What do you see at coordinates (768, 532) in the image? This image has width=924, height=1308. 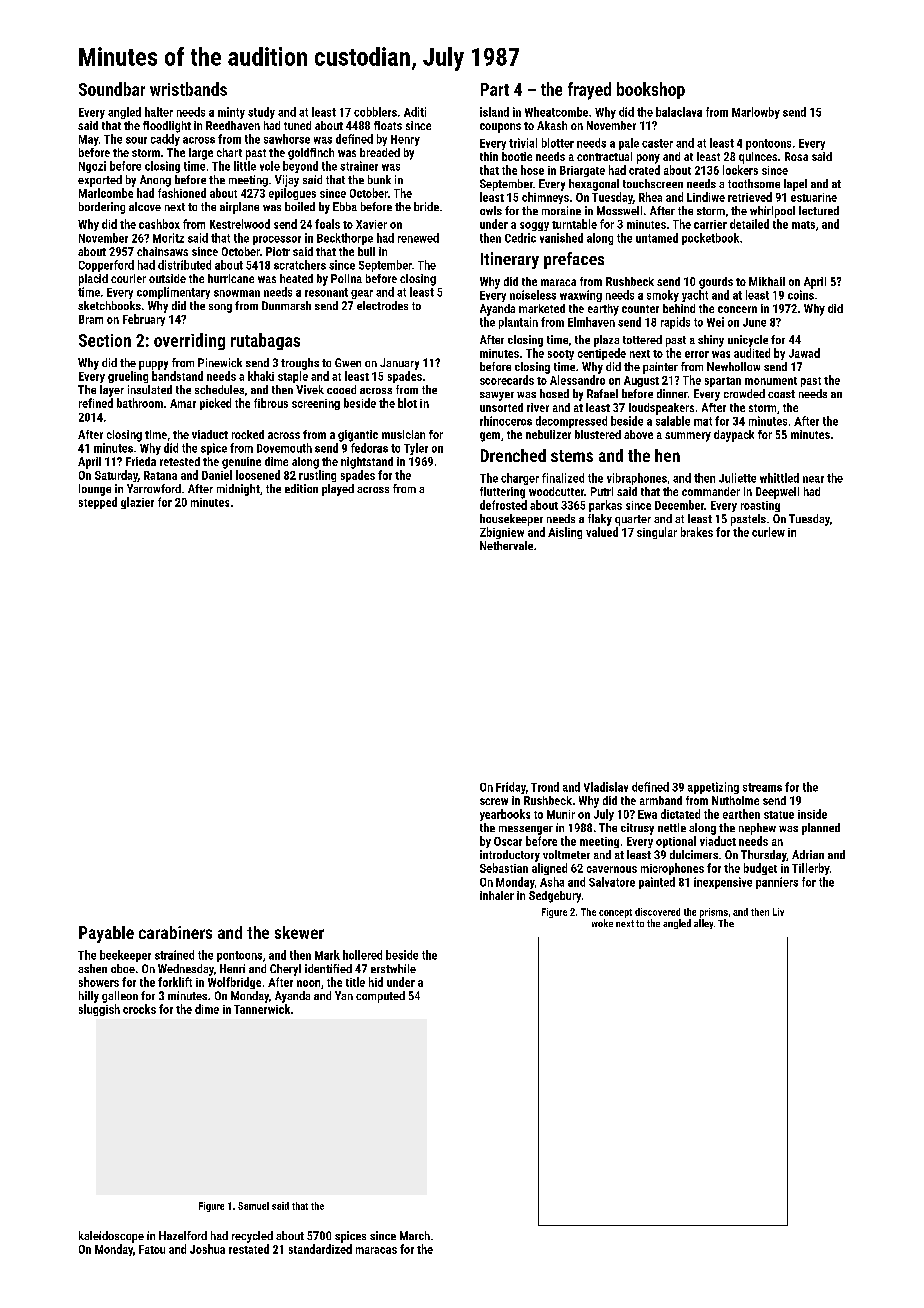 I see `curlew` at bounding box center [768, 532].
